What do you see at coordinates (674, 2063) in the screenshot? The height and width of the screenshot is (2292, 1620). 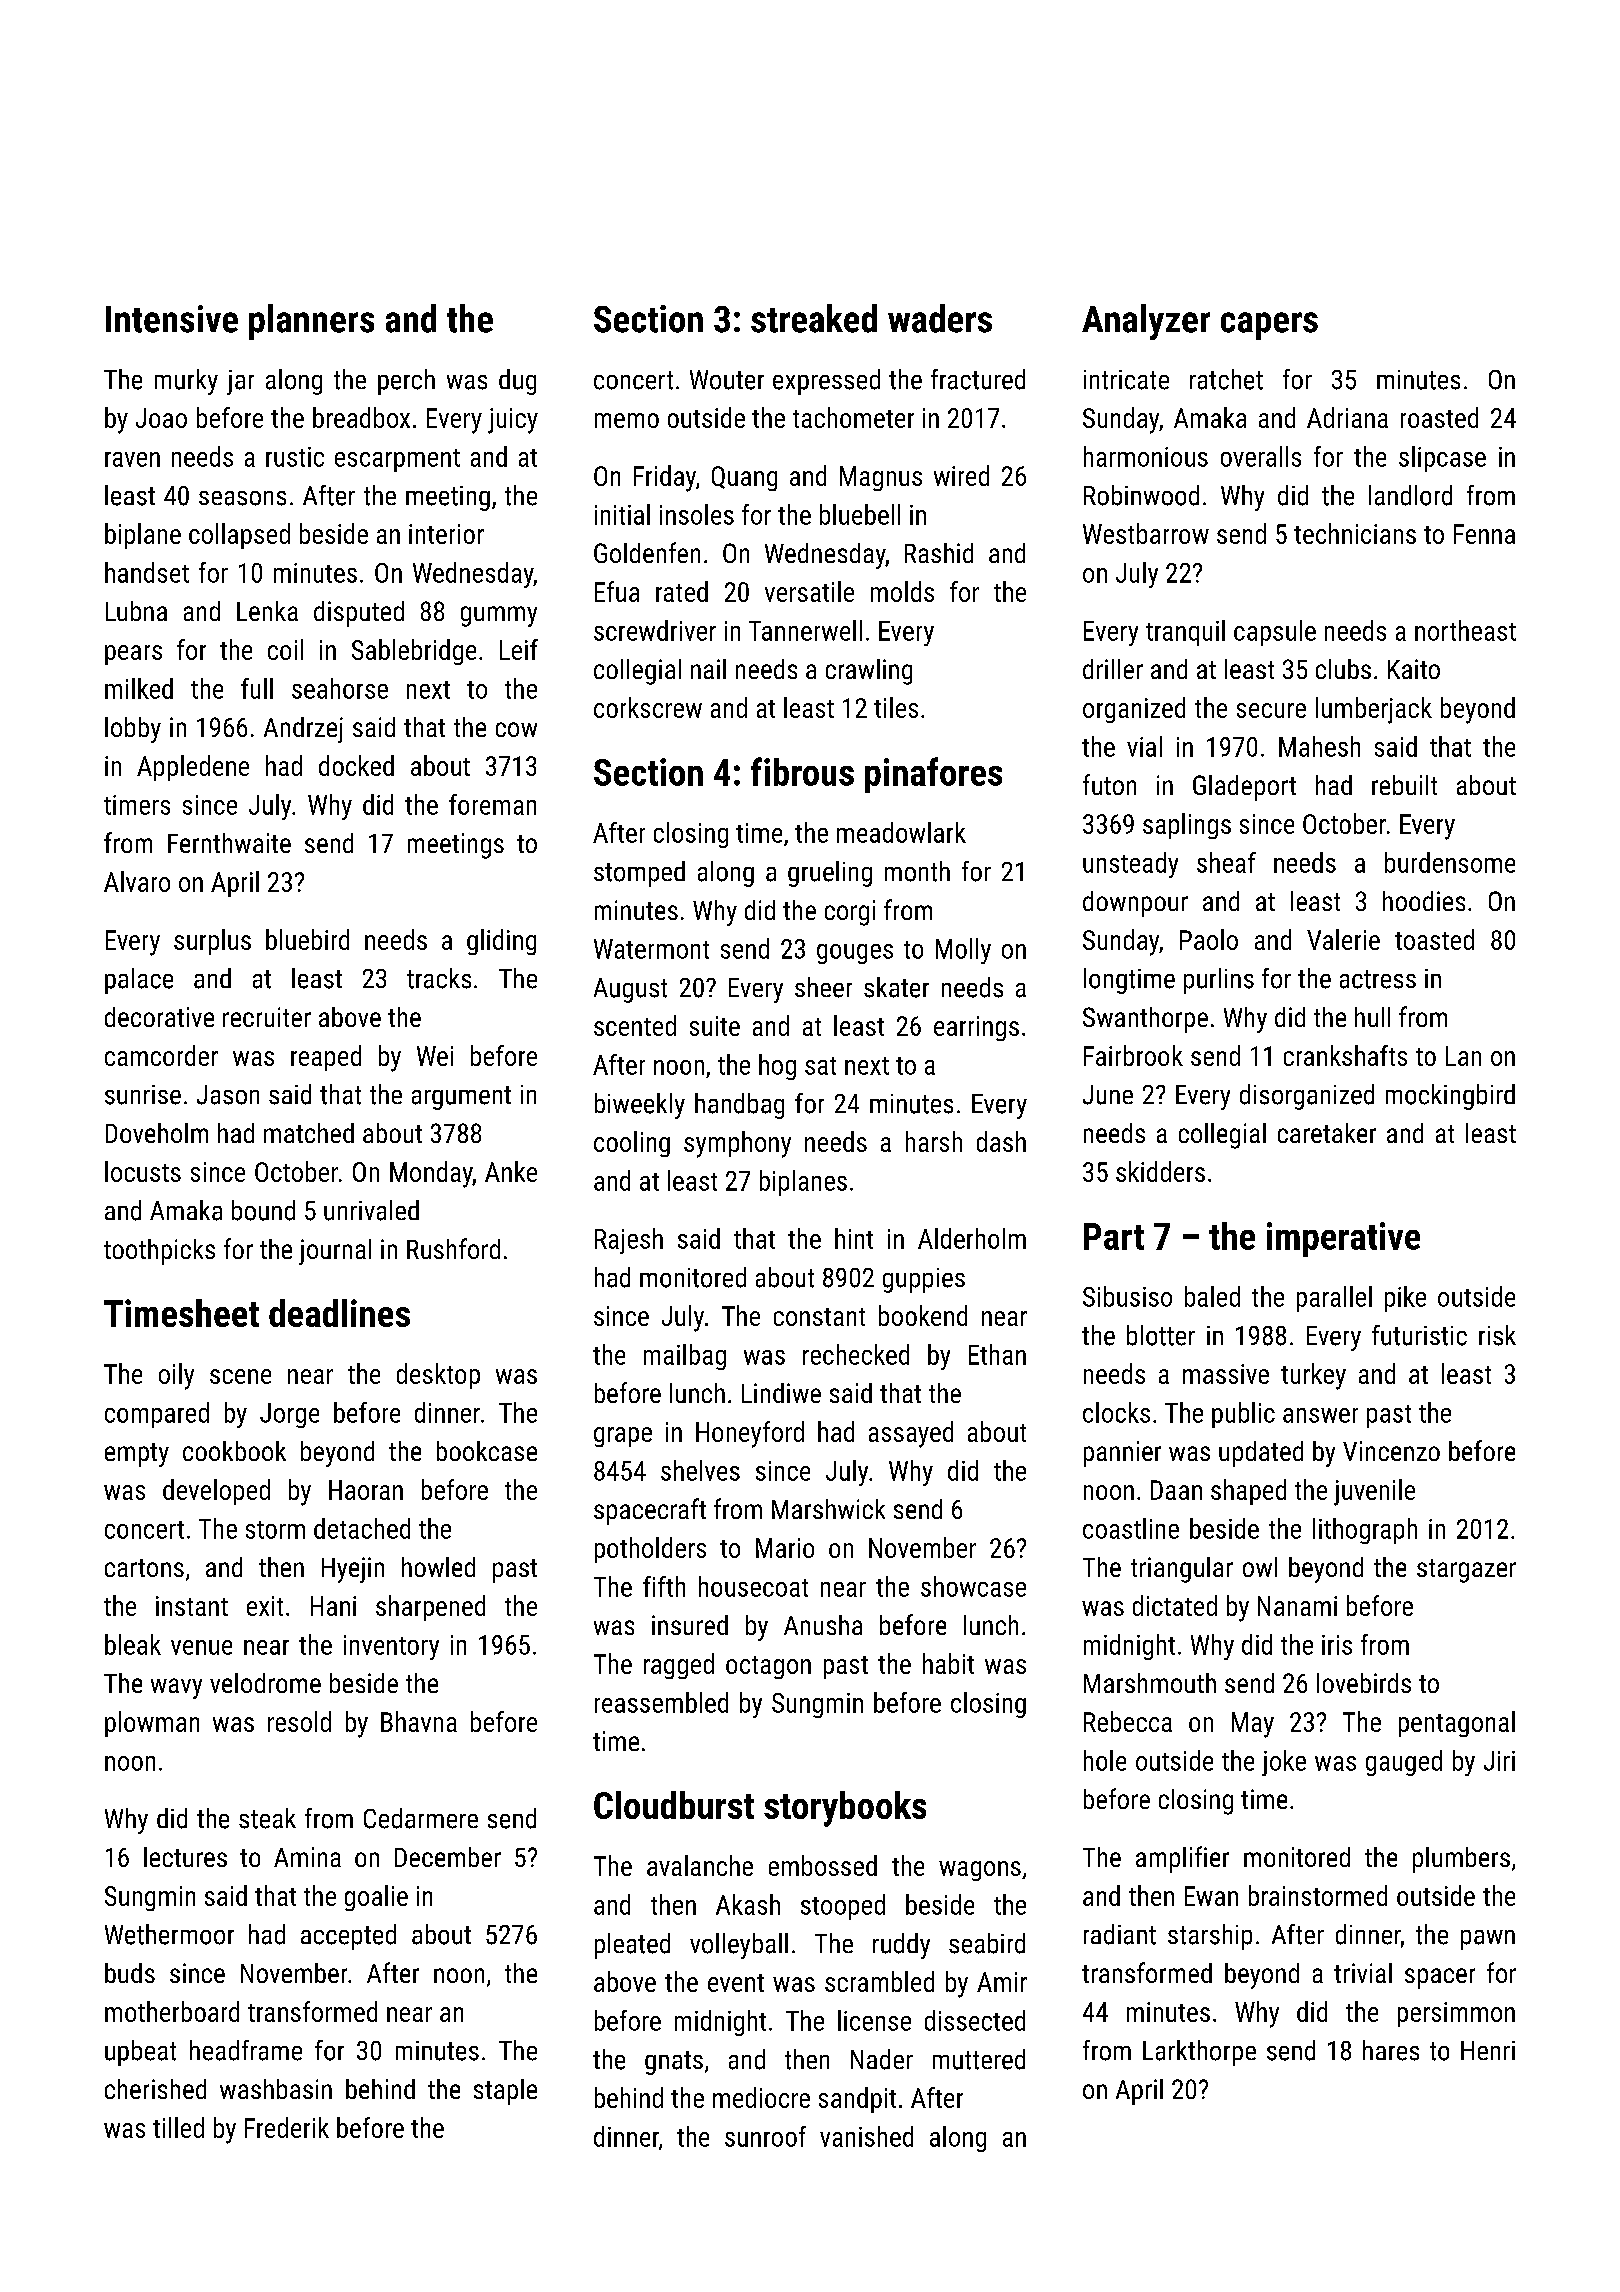 I see `gnats` at bounding box center [674, 2063].
